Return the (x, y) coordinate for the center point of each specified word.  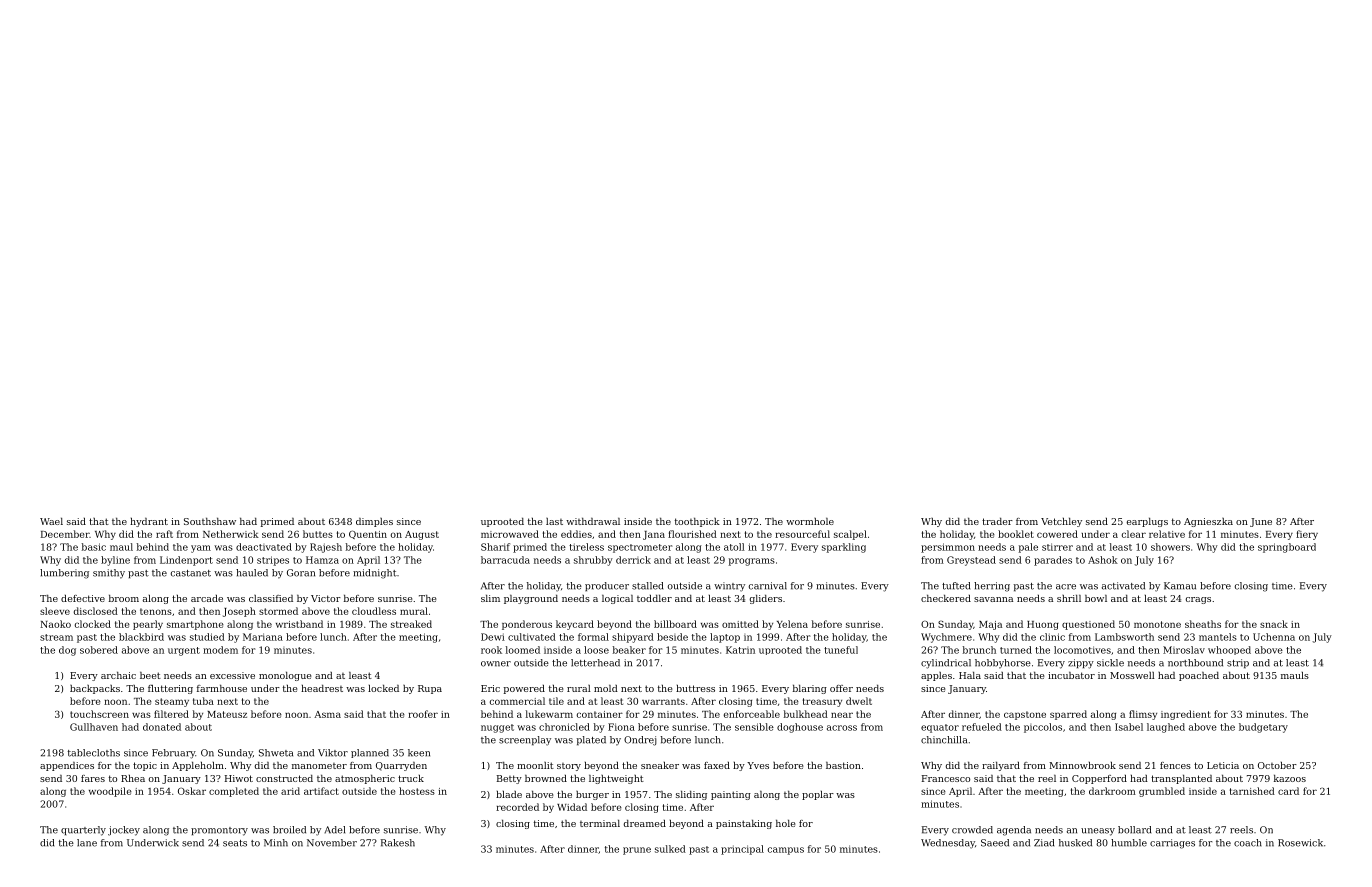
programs (752, 562)
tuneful (841, 650)
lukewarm (549, 714)
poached (1199, 676)
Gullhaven (94, 727)
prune (637, 851)
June (1261, 522)
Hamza (322, 560)
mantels (1218, 637)
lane (87, 843)
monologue (285, 676)
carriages (1172, 844)
